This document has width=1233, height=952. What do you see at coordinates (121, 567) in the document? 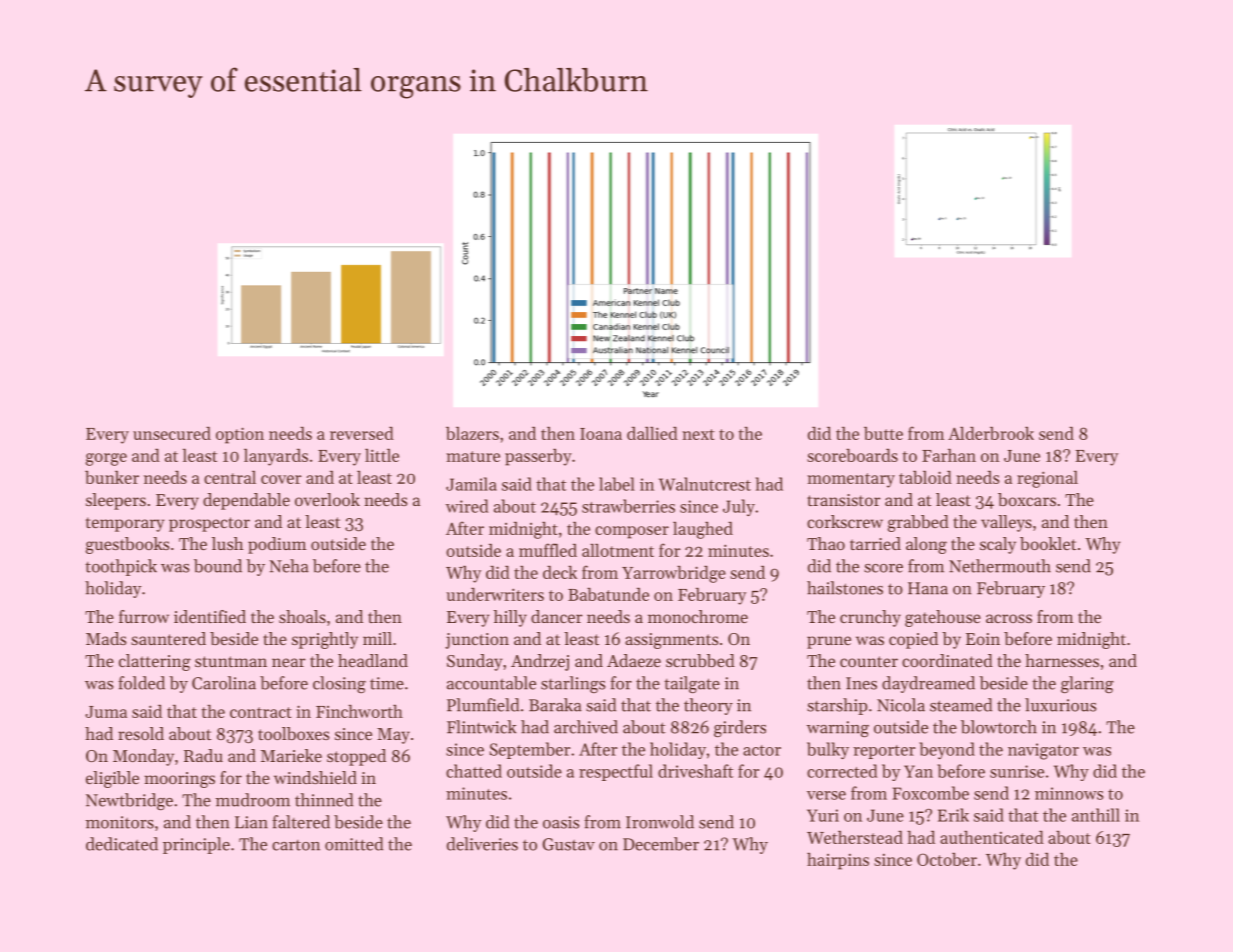
I see `toothpick` at bounding box center [121, 567].
